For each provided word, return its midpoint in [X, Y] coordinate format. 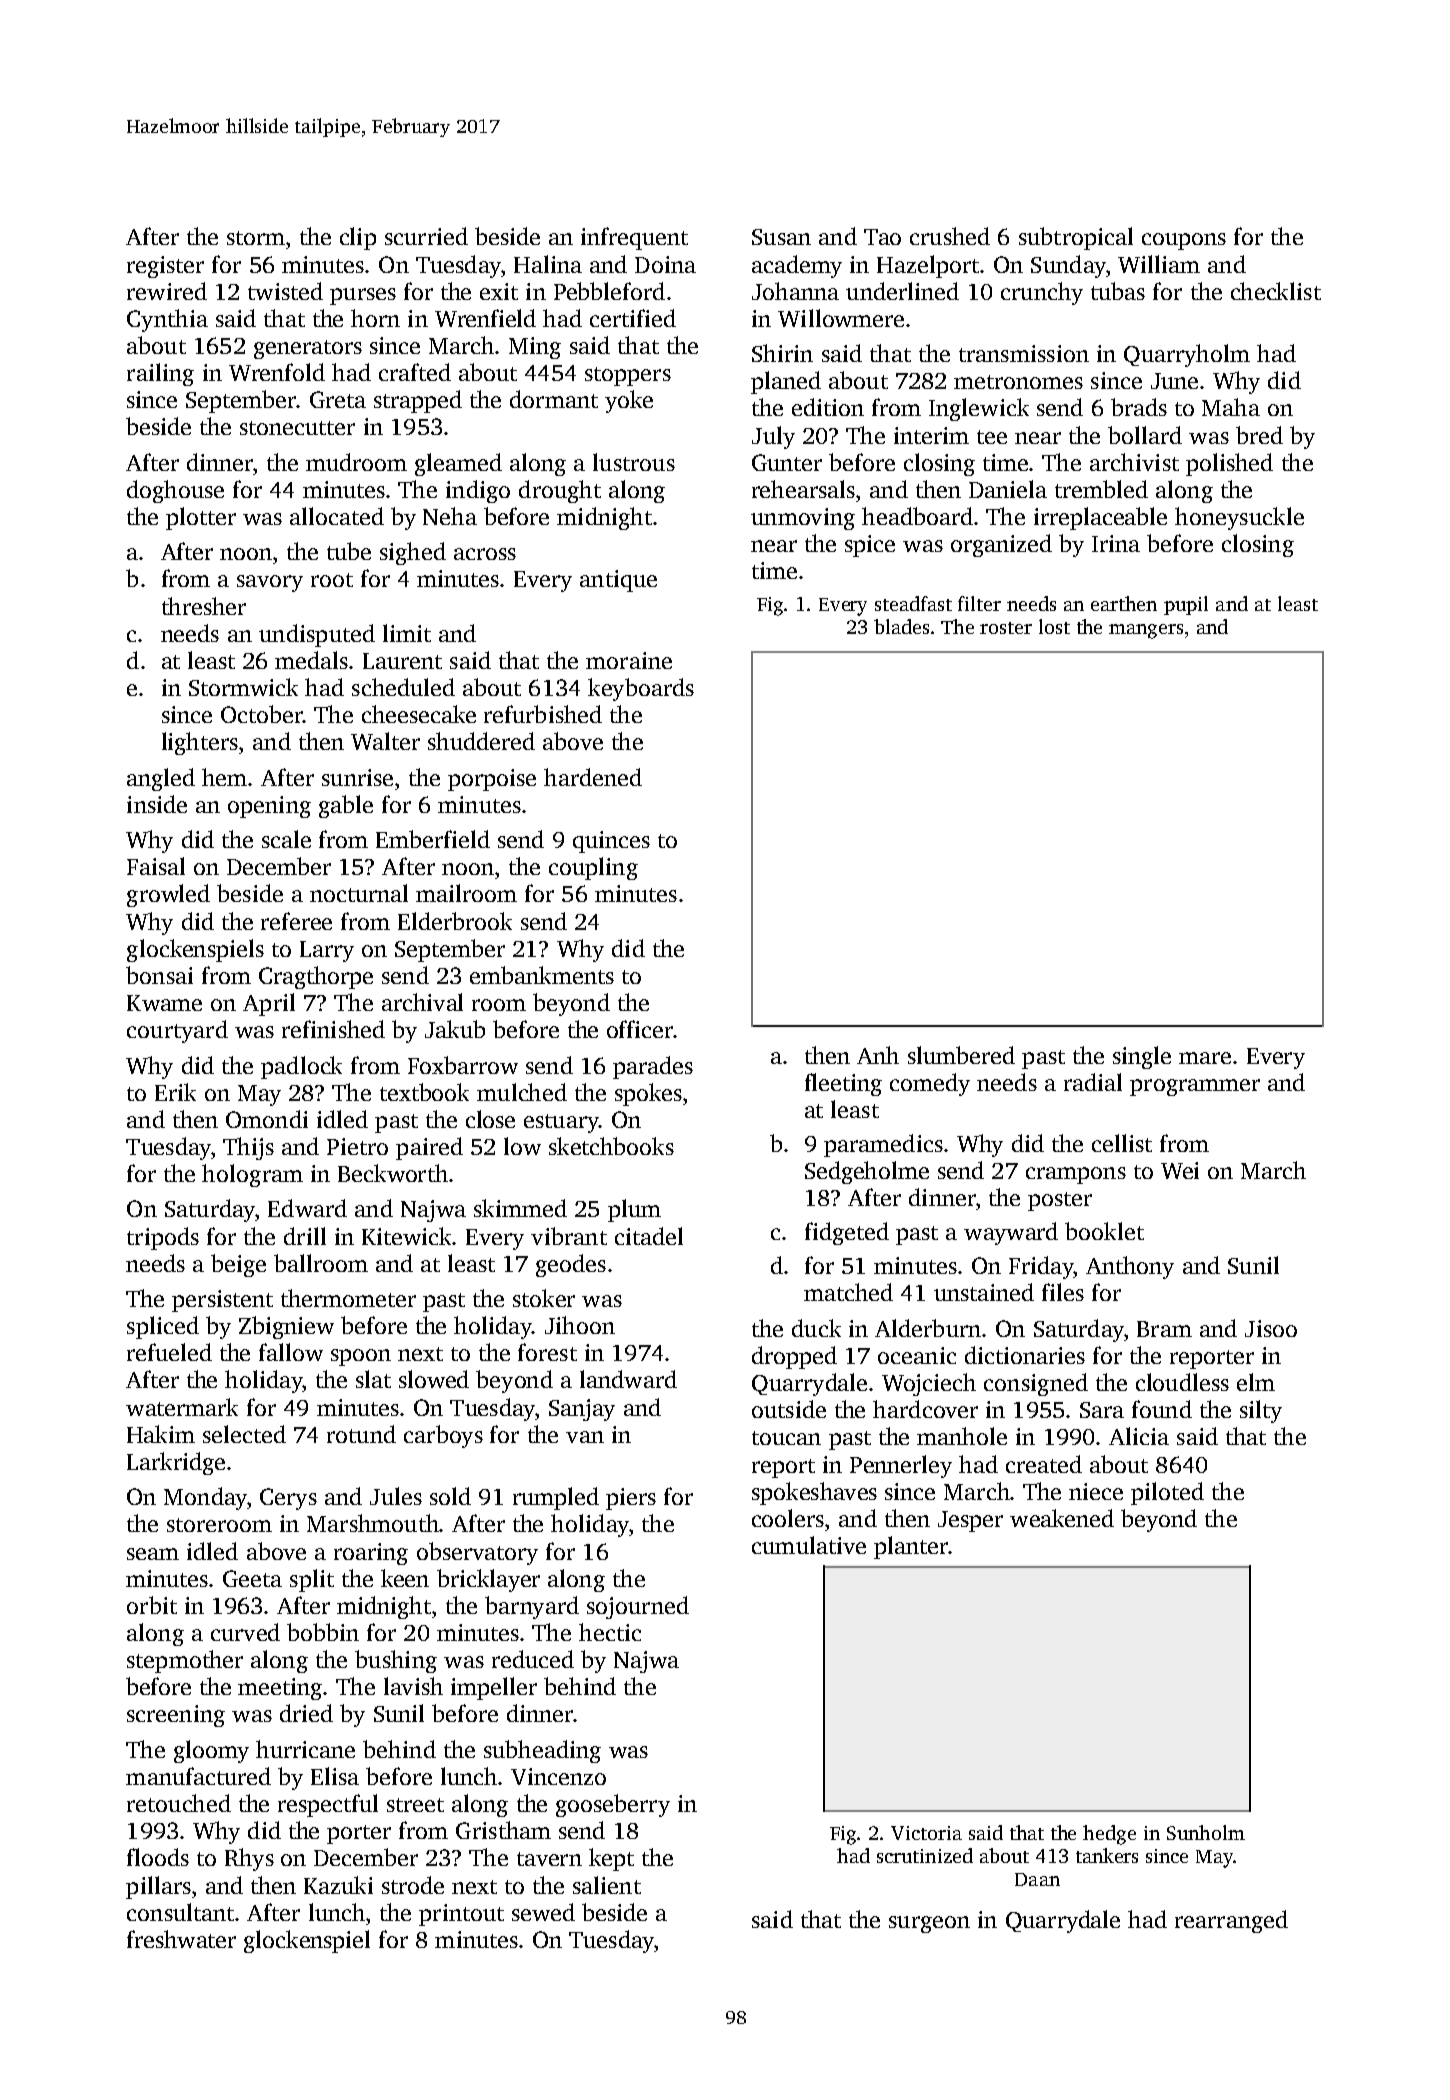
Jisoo [1271, 1328]
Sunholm [1206, 1832]
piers [631, 1499]
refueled [169, 1352]
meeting [281, 1689]
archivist [1134, 462]
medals [311, 660]
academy [797, 266]
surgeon [929, 1924]
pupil [1186, 605]
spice [870, 546]
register [165, 267]
